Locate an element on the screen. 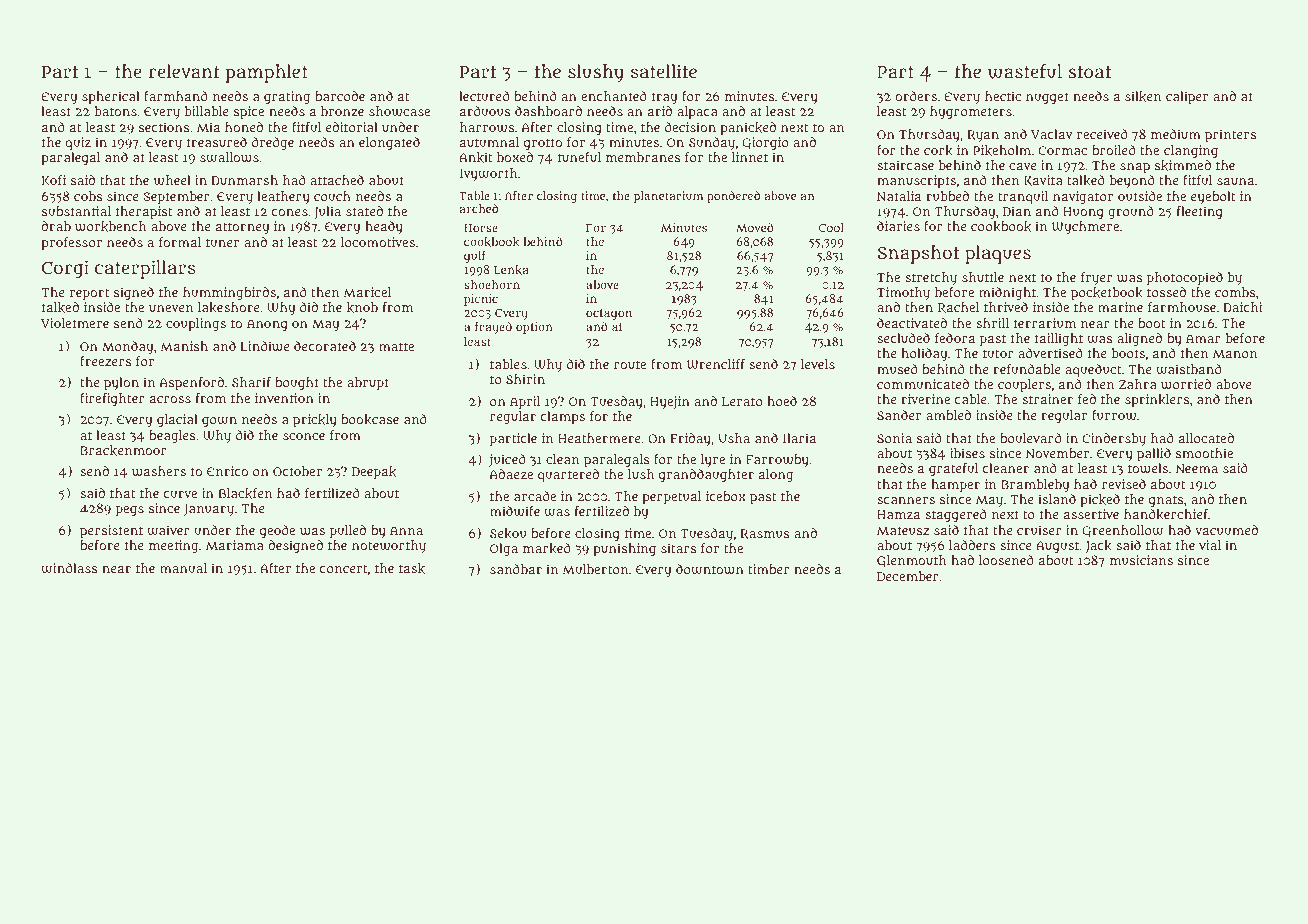  Manon is located at coordinates (1235, 353).
